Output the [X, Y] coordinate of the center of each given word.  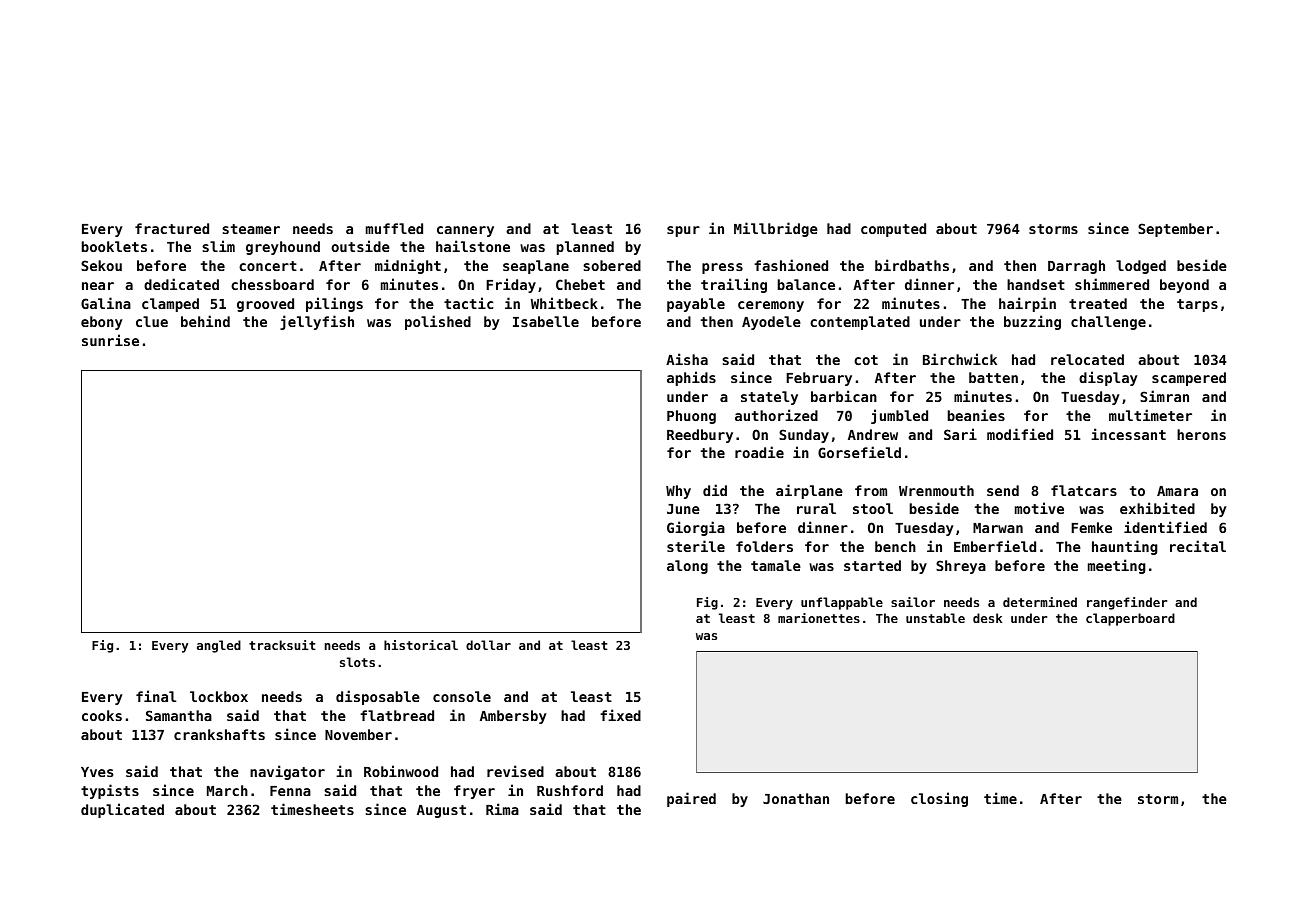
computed [893, 230]
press [722, 268]
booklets [114, 246]
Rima [502, 809]
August [441, 811]
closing [939, 799]
